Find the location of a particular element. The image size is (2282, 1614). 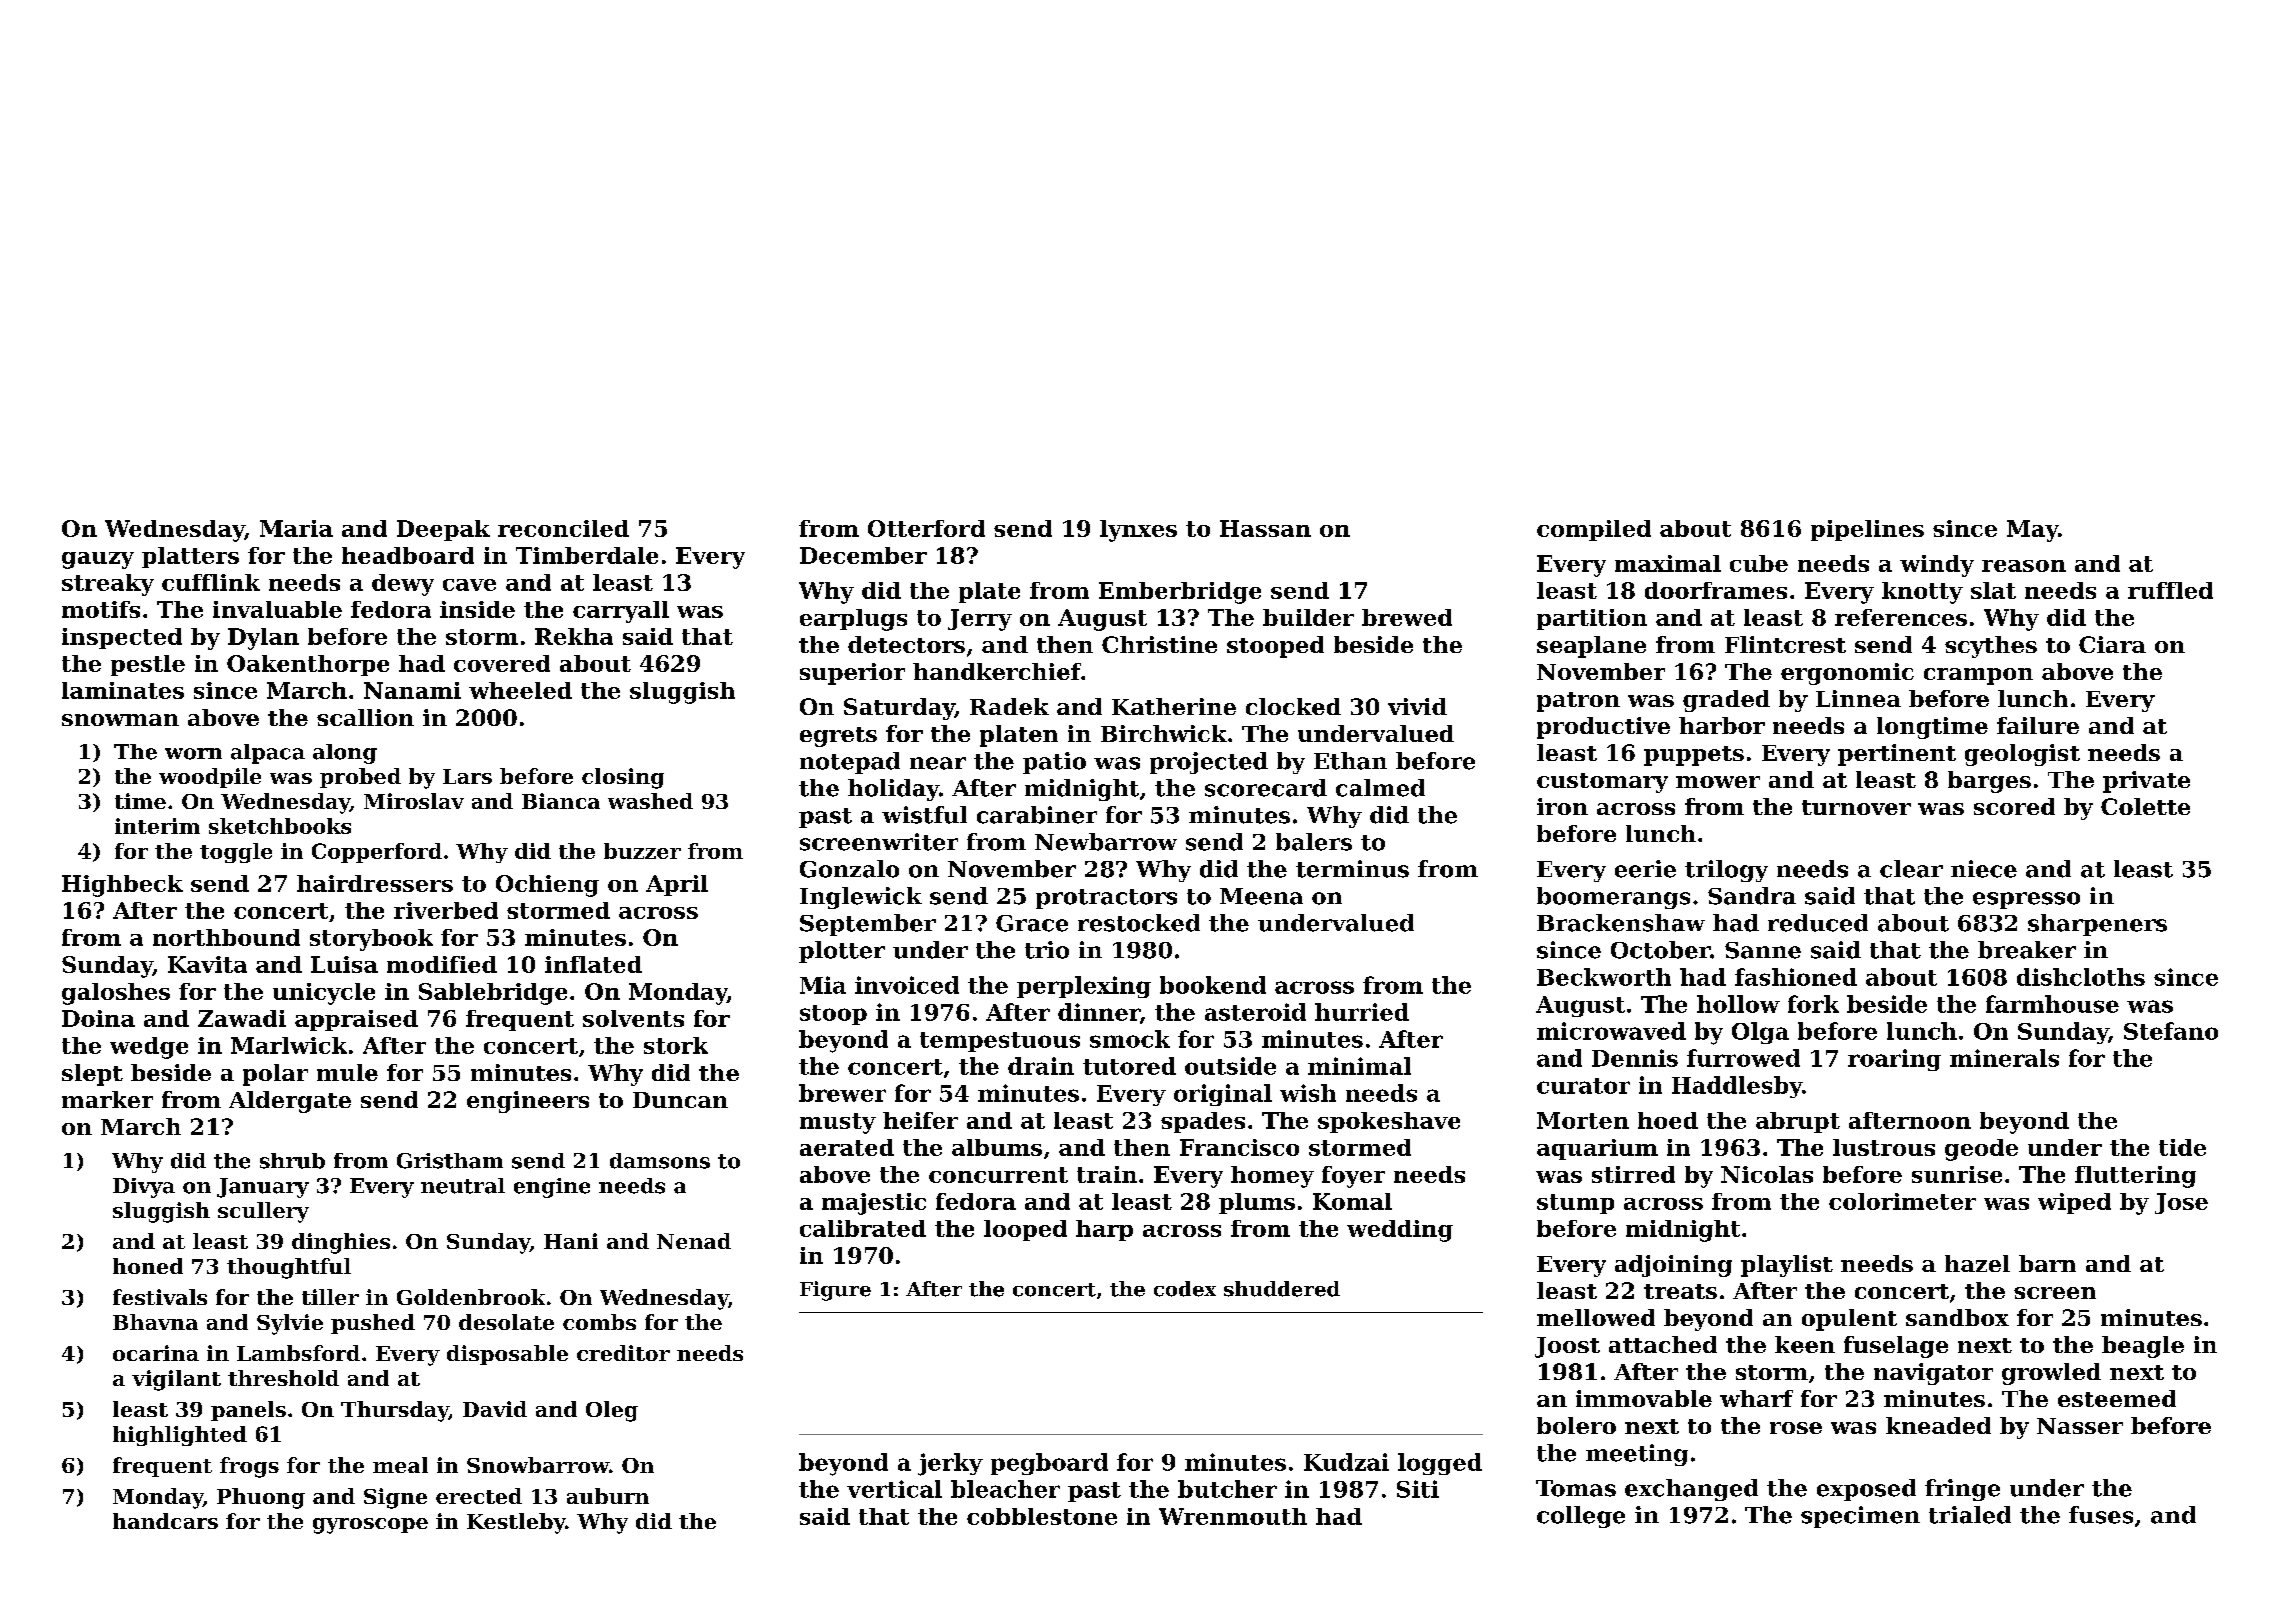

polar is located at coordinates (275, 1075).
